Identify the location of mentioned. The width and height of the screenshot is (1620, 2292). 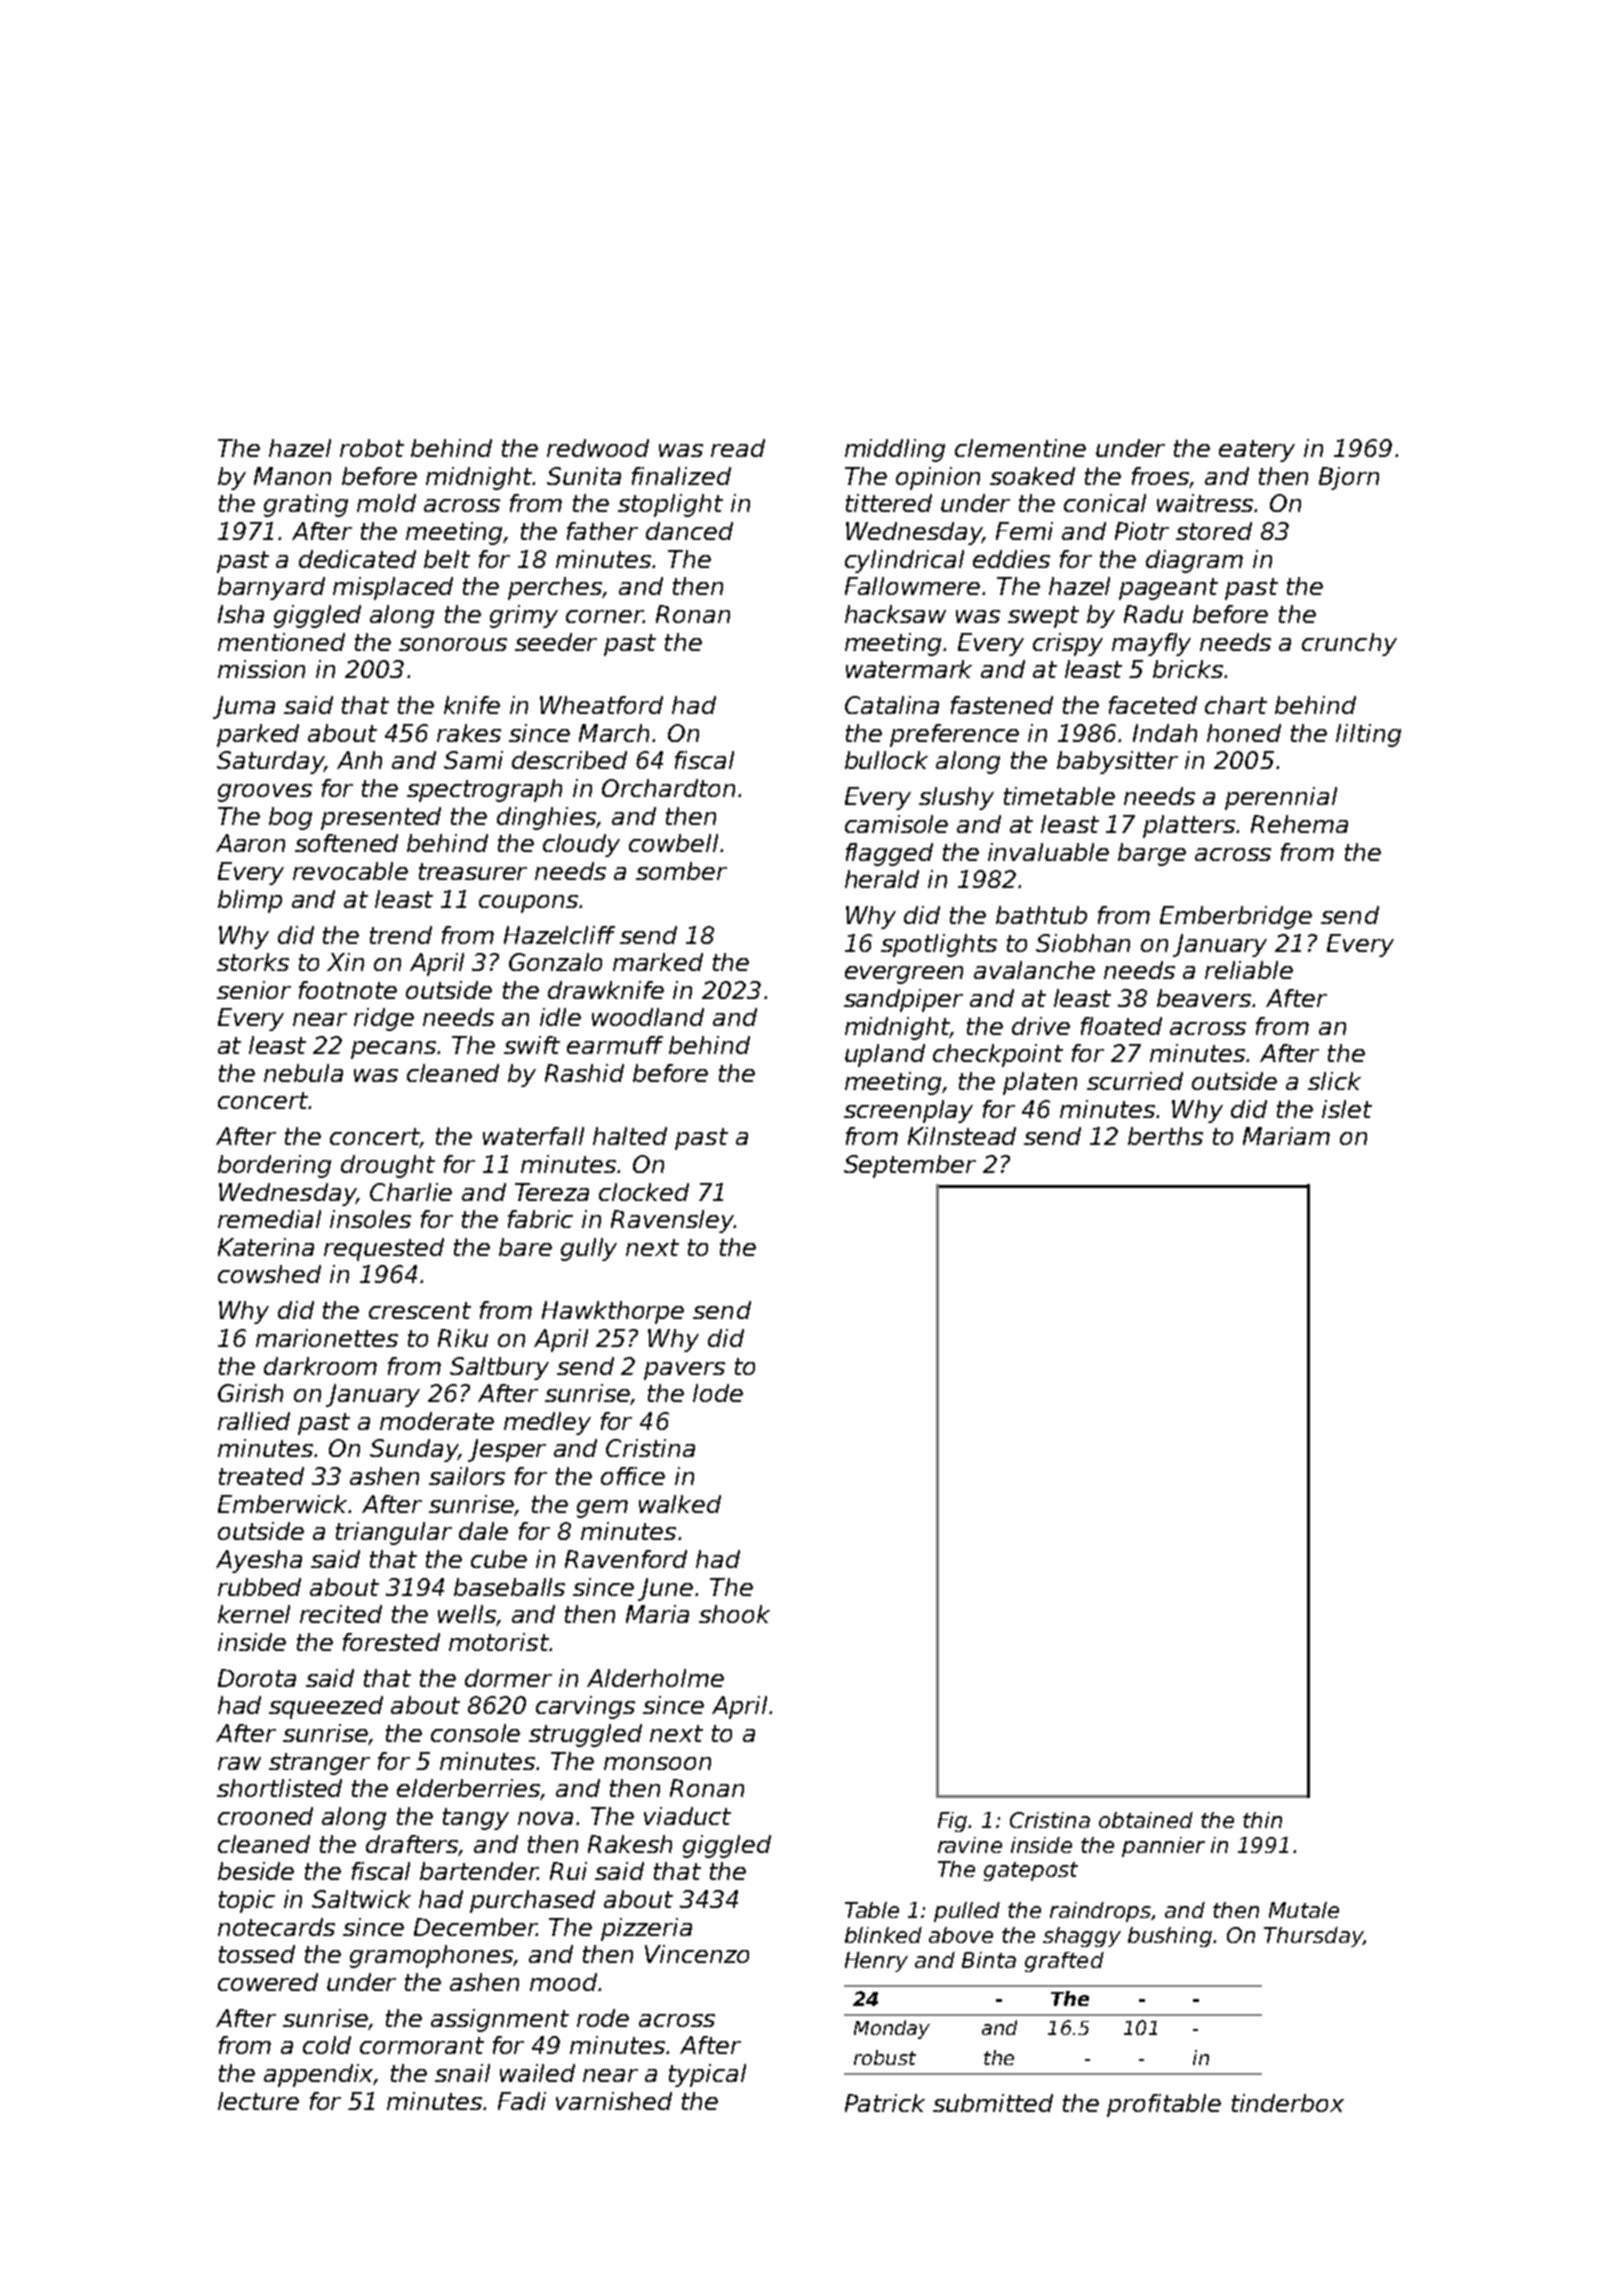
(281, 642).
